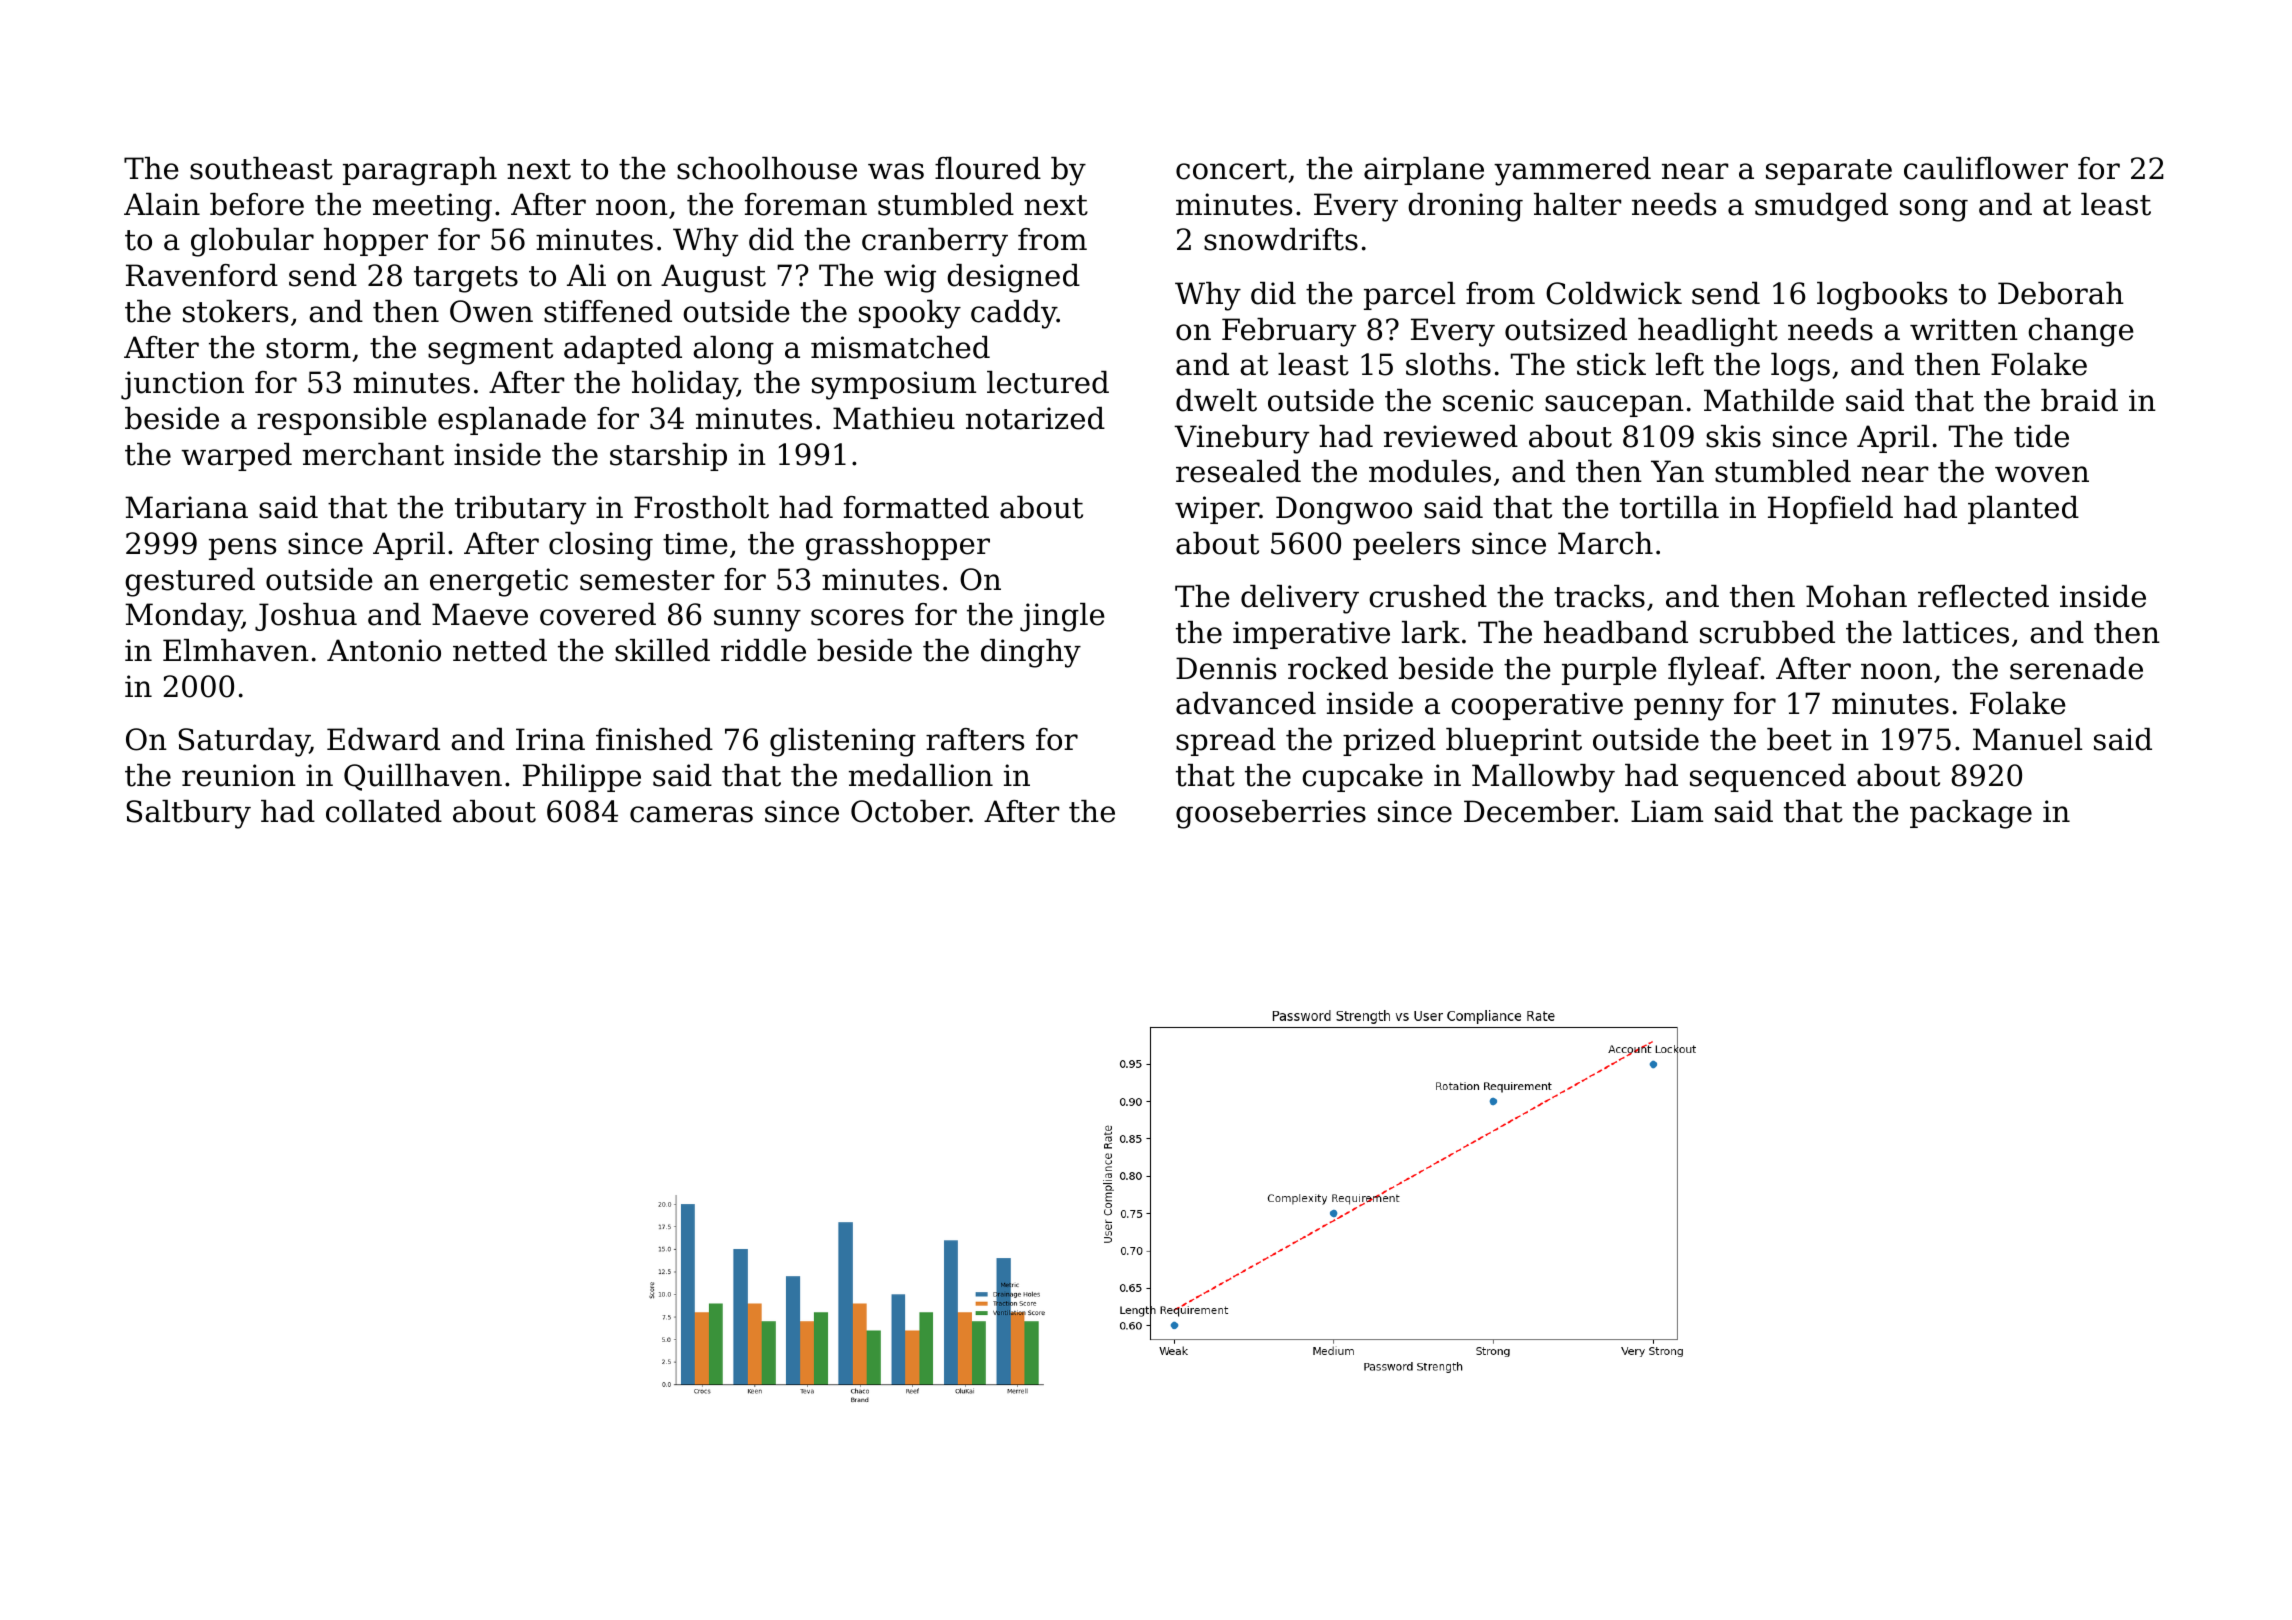 The width and height of the screenshot is (2292, 1620). What do you see at coordinates (1448, 364) in the screenshot?
I see `sloths` at bounding box center [1448, 364].
